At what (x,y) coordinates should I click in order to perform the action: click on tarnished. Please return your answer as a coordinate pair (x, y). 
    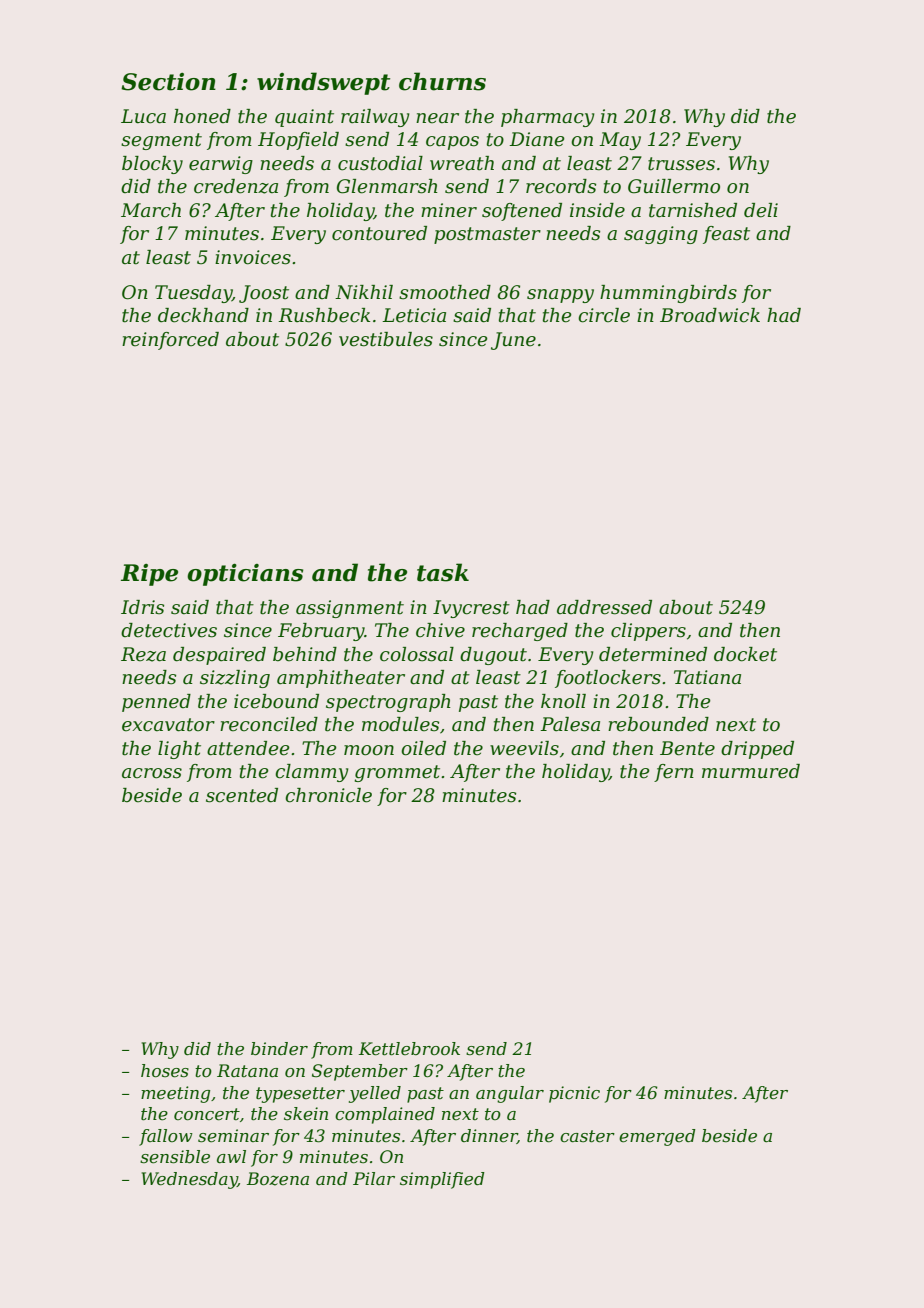
    Looking at the image, I should click on (693, 210).
